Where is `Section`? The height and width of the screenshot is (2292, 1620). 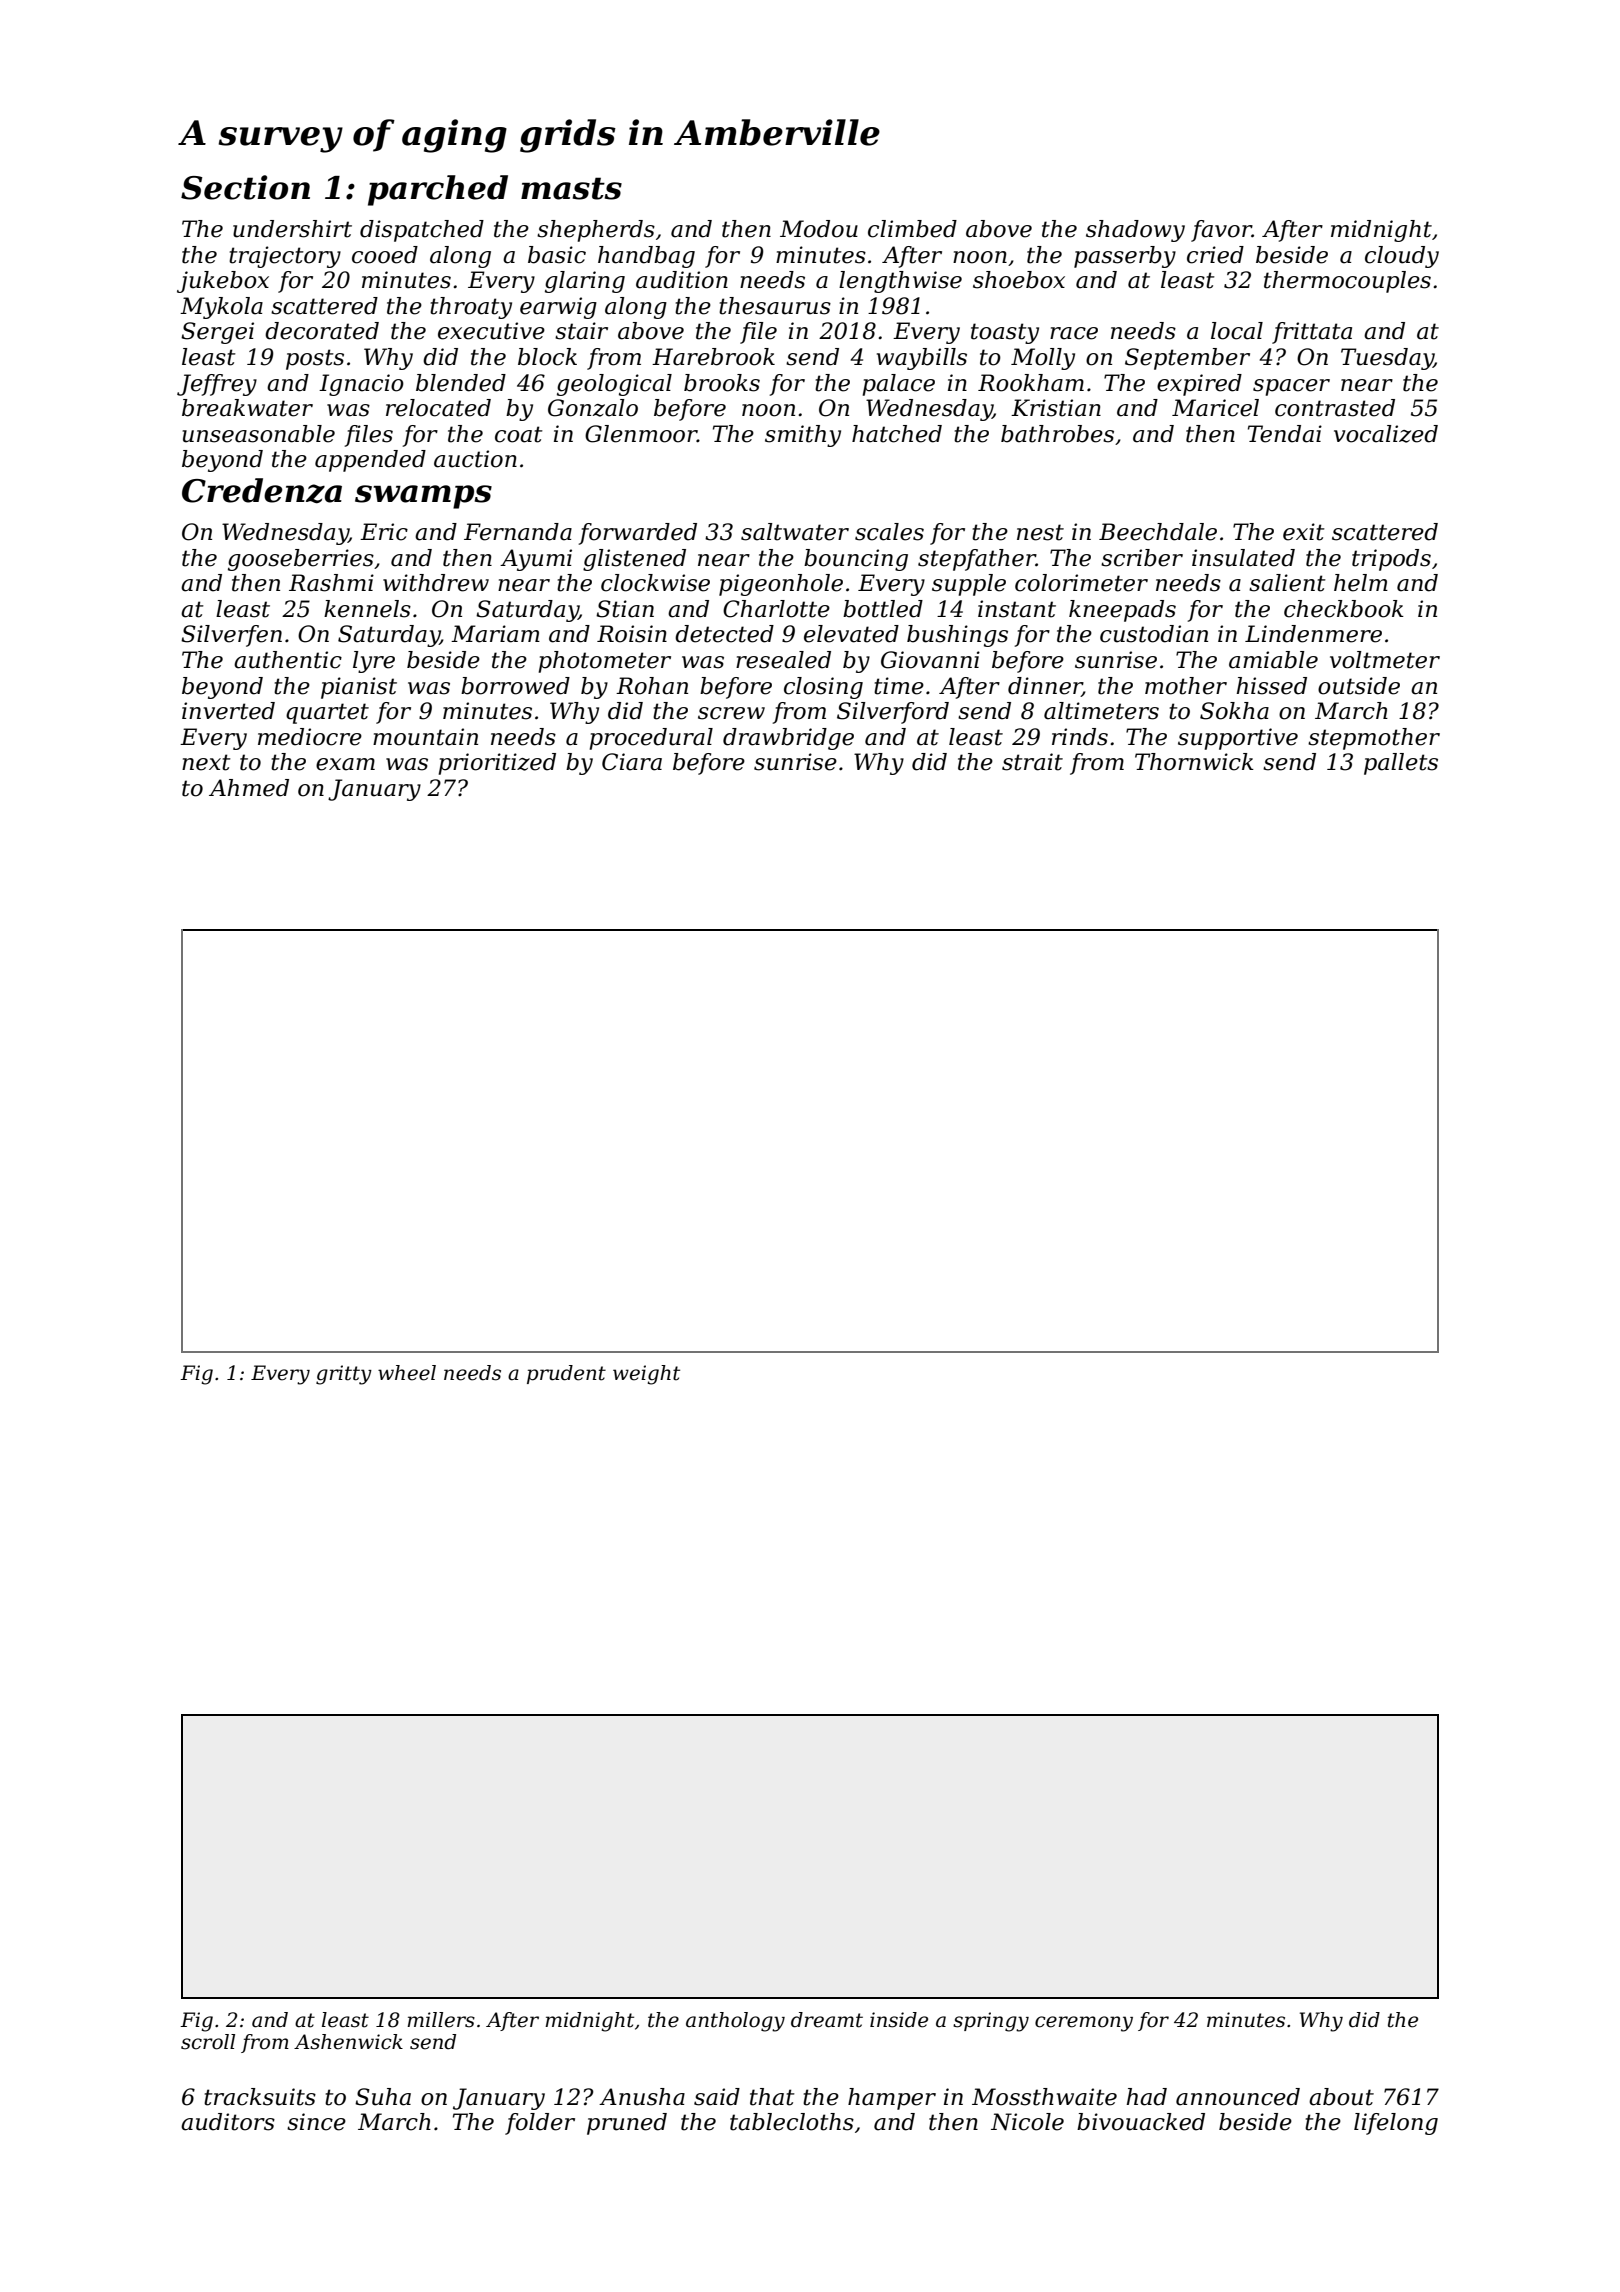 Section is located at coordinates (245, 187).
